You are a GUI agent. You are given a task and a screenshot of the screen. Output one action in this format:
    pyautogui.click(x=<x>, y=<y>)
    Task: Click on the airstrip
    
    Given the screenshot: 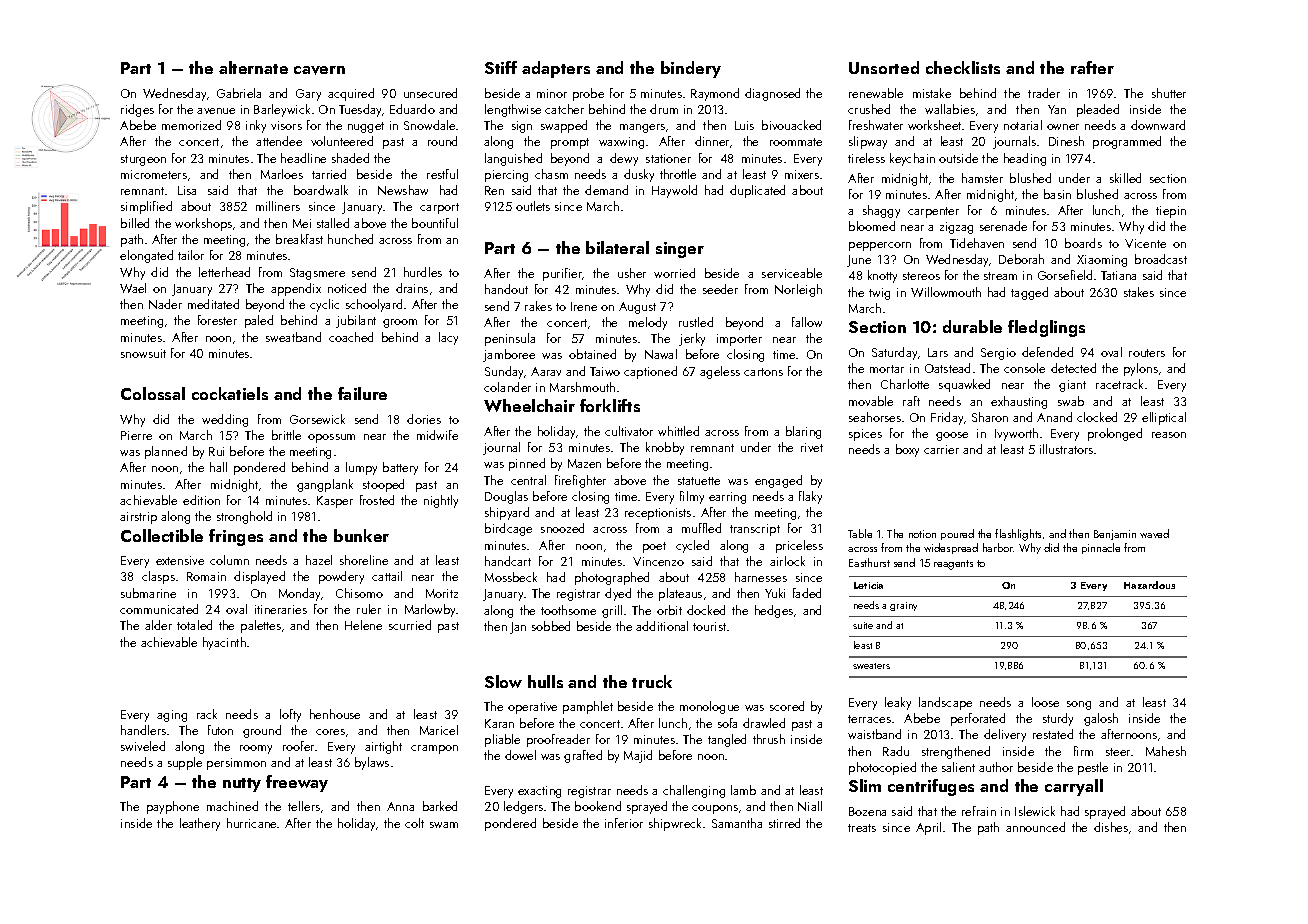 What is the action you would take?
    pyautogui.click(x=138, y=518)
